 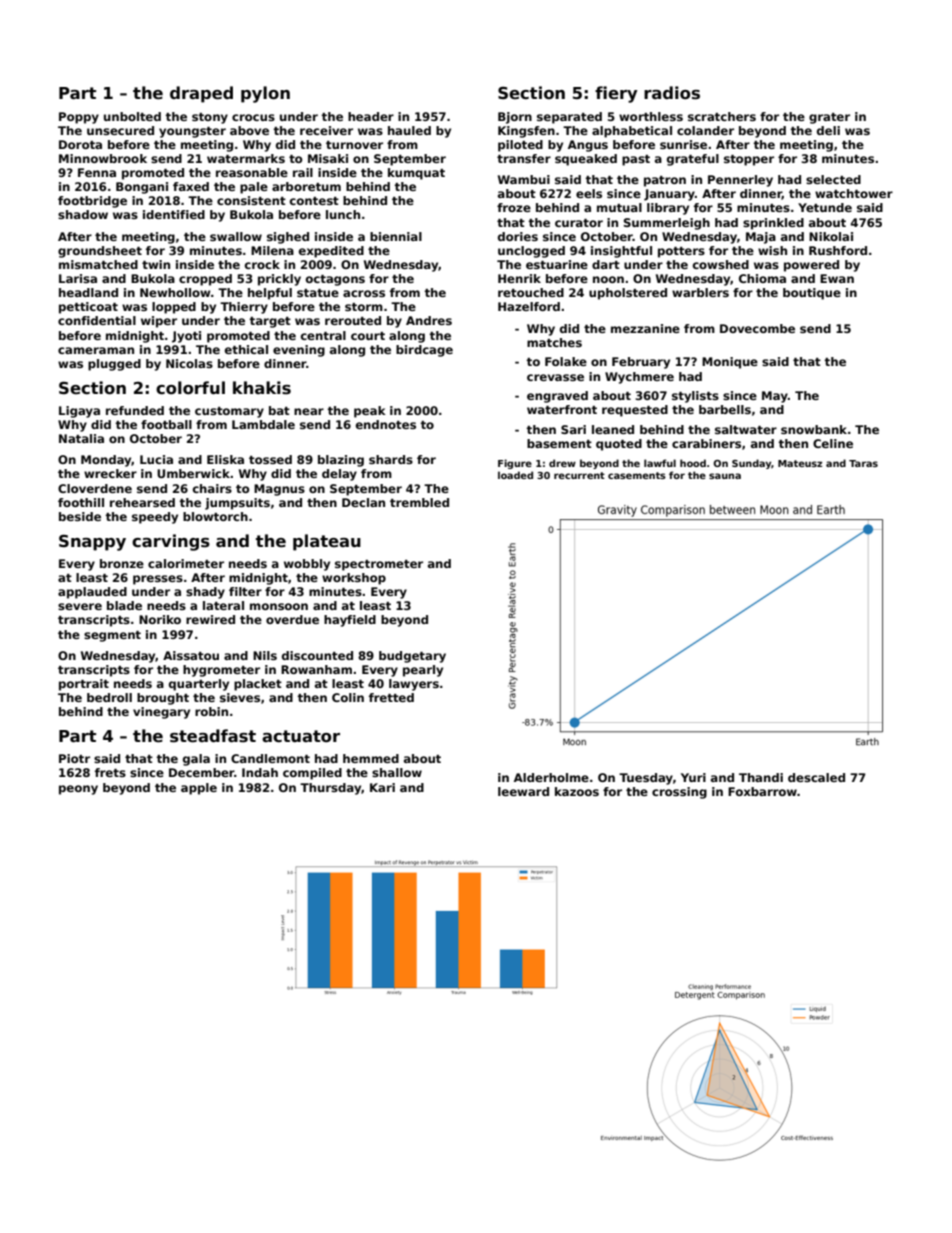 What do you see at coordinates (816, 777) in the screenshot?
I see `descaled` at bounding box center [816, 777].
